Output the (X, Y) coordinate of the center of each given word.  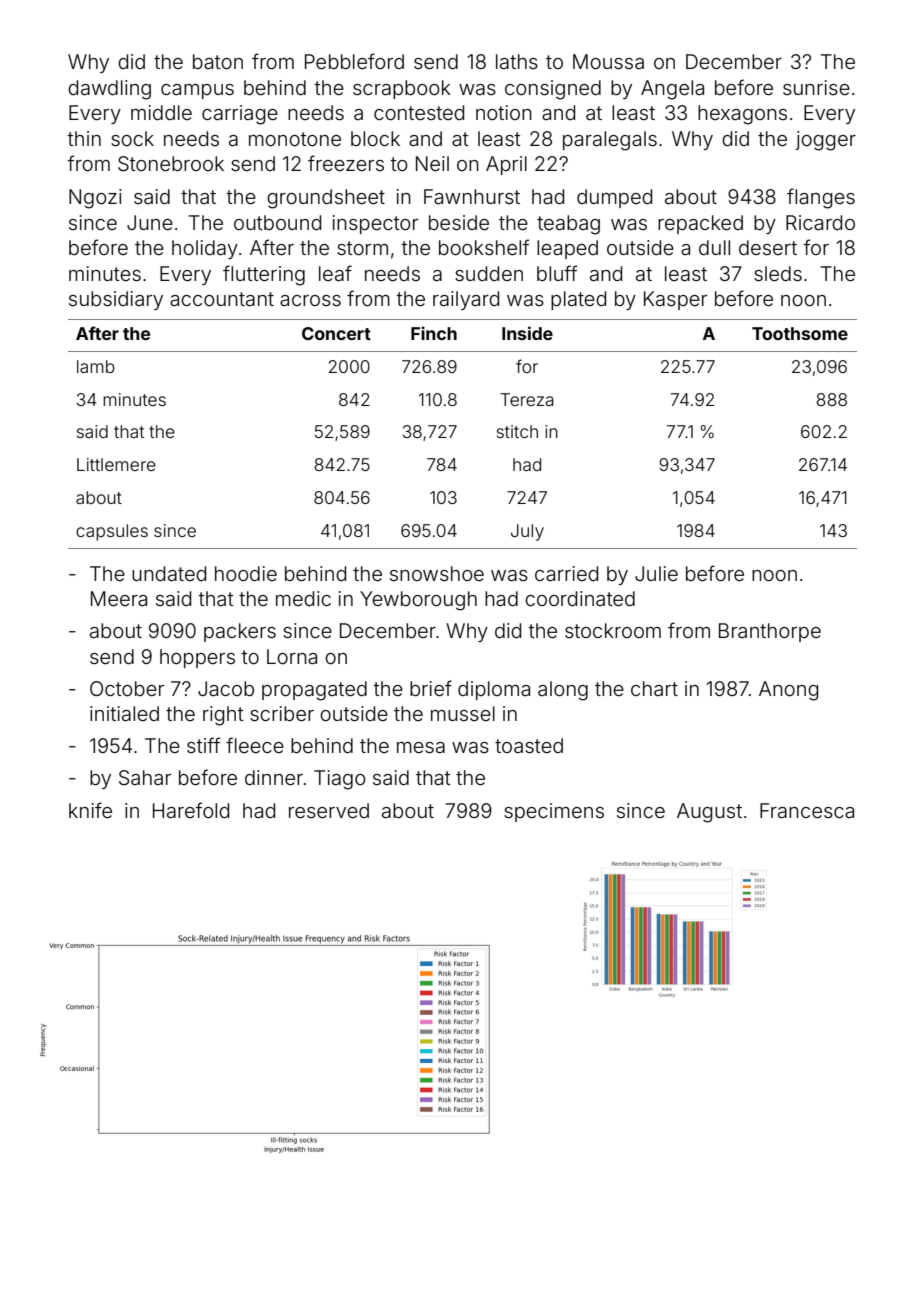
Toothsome (800, 333)
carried (566, 573)
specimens (554, 812)
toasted (529, 745)
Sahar (145, 778)
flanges (821, 198)
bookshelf (484, 247)
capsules (112, 532)
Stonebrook (171, 164)
